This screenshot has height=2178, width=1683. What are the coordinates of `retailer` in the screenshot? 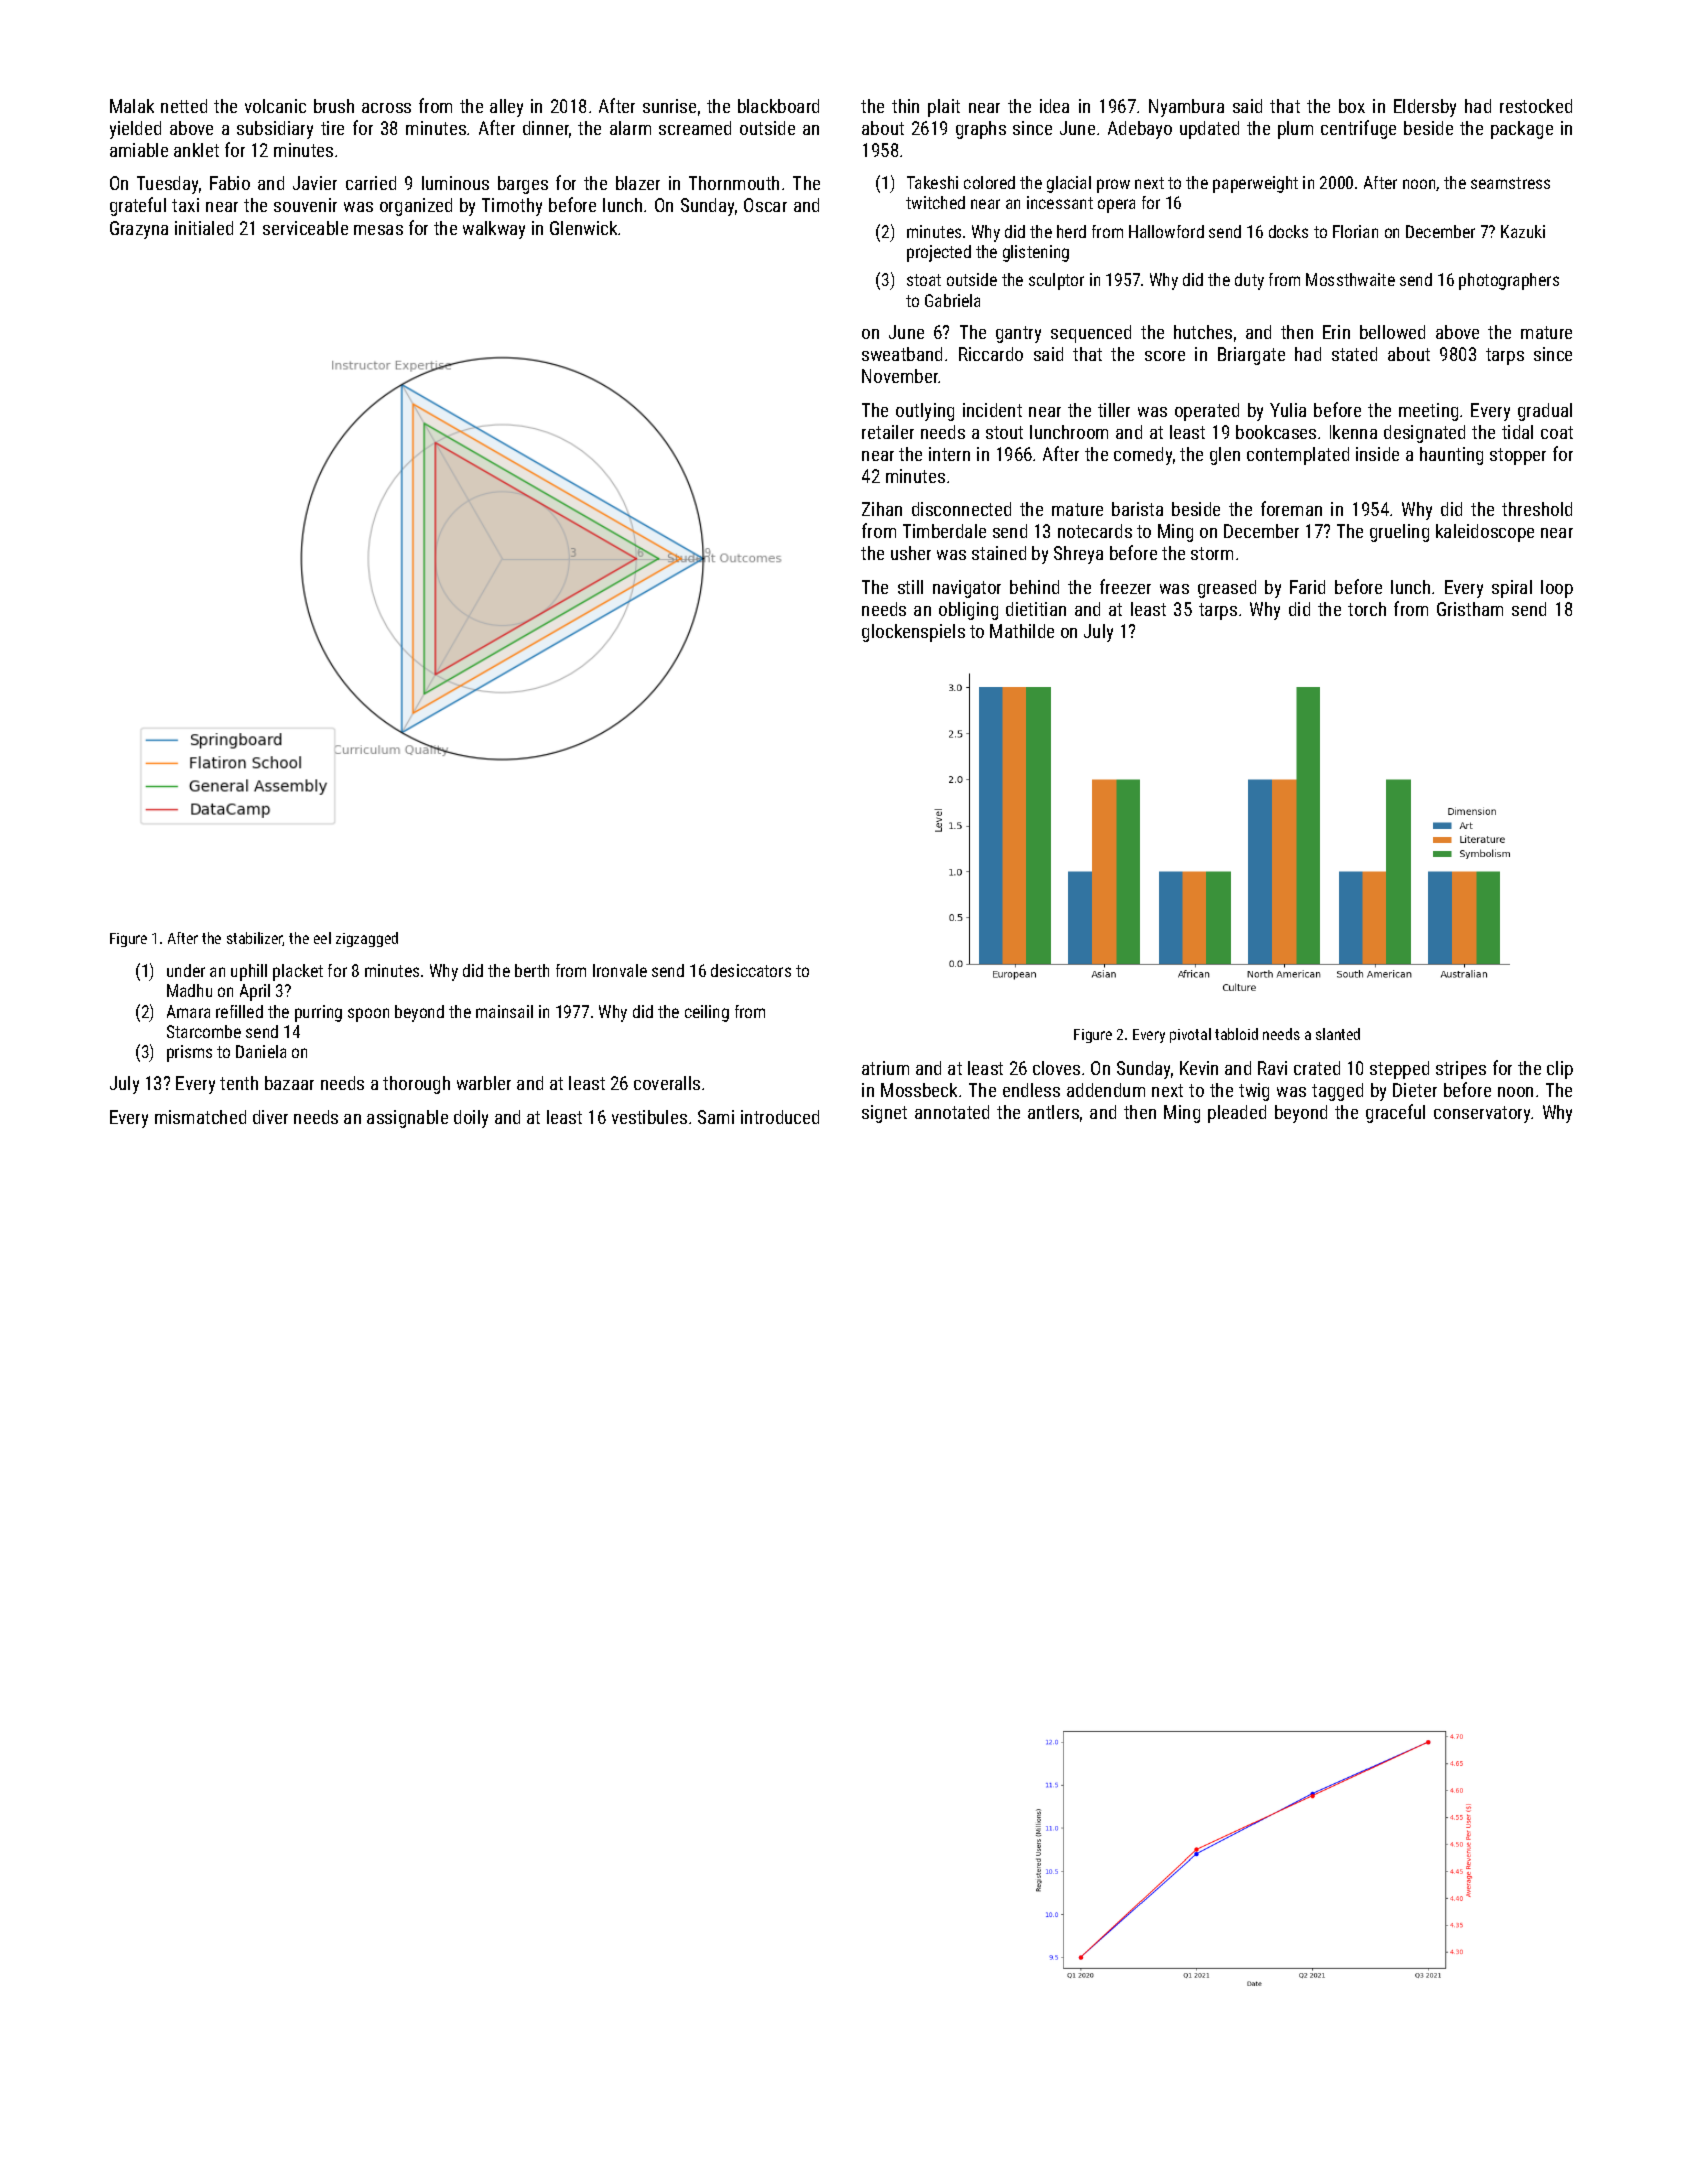 It's located at (888, 432).
